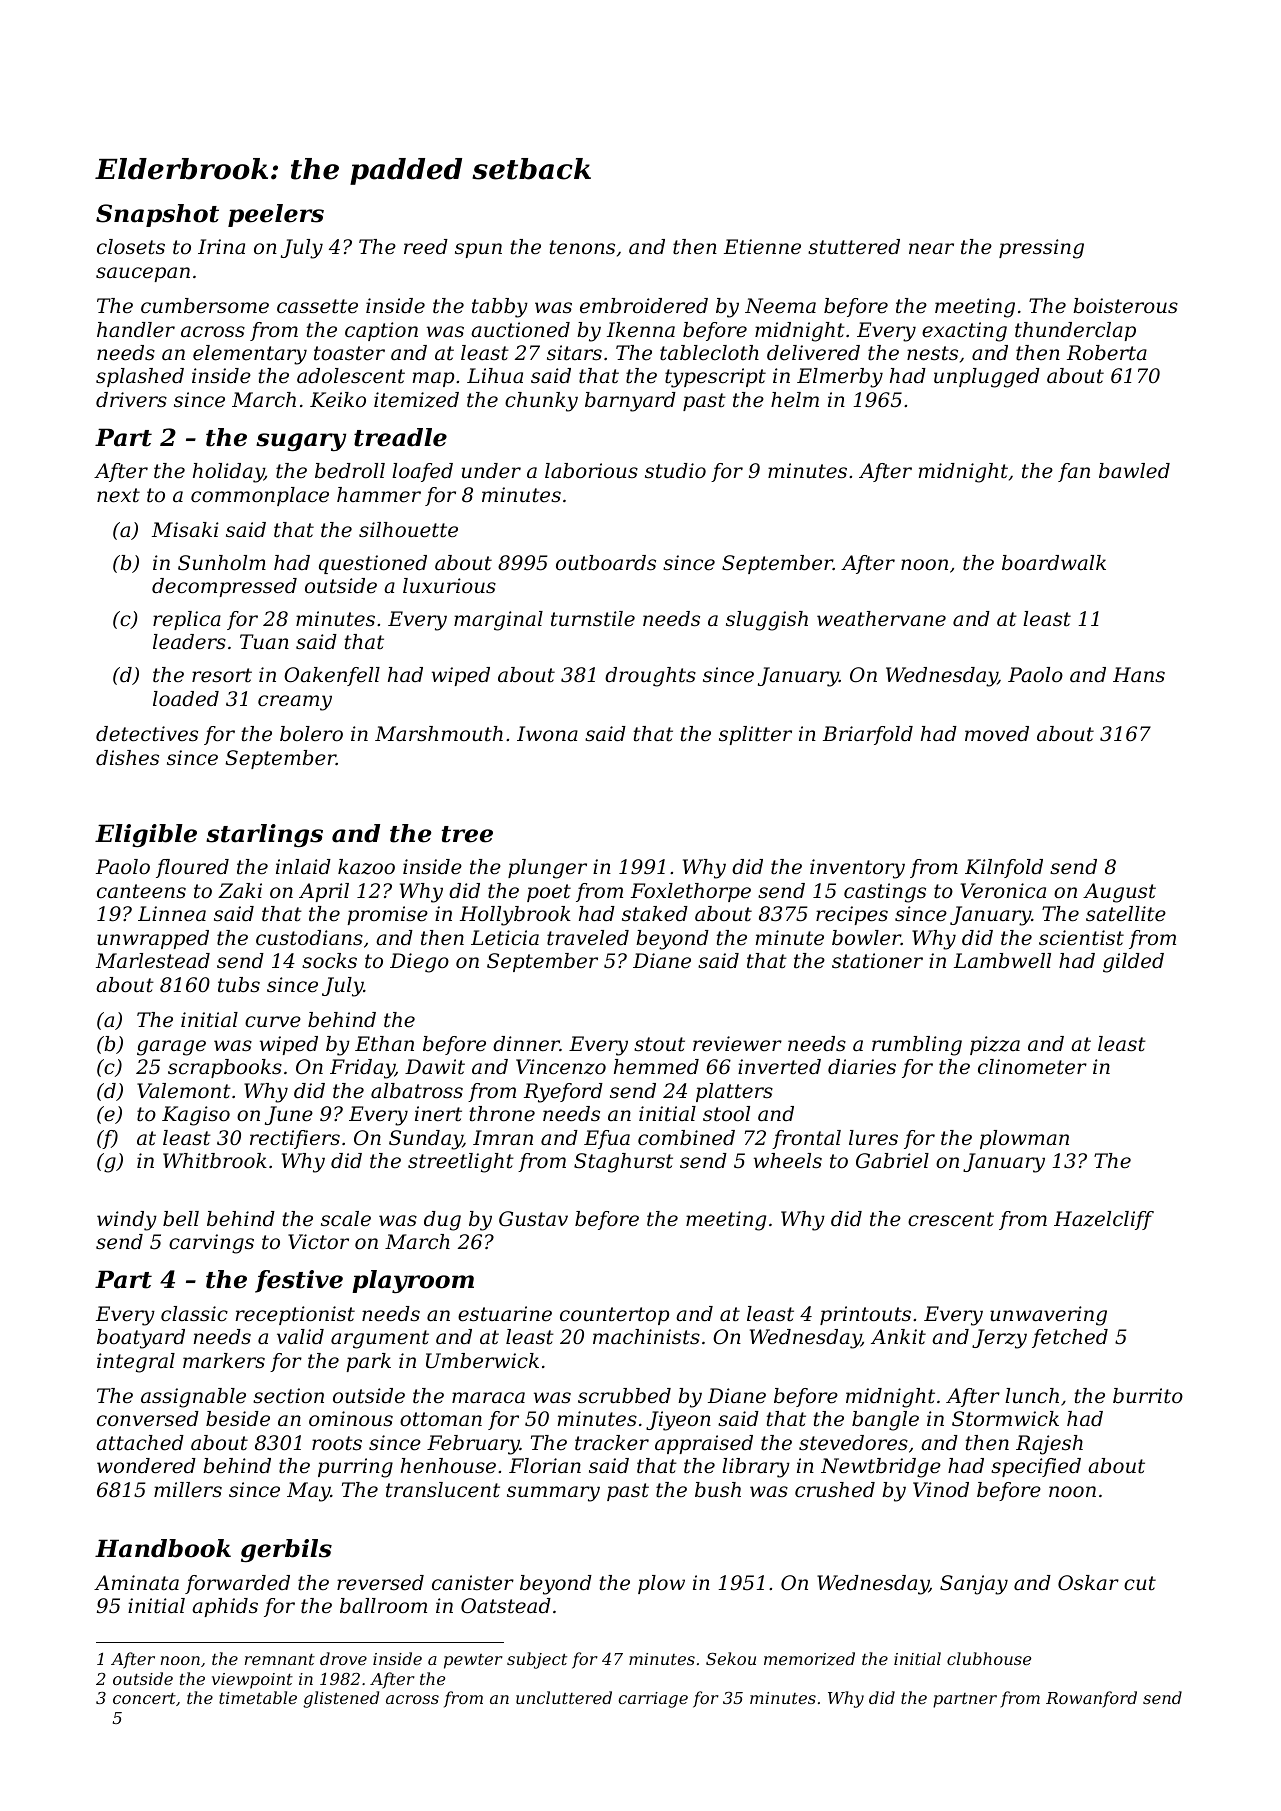  I want to click on Rajesh, so click(1049, 1445).
